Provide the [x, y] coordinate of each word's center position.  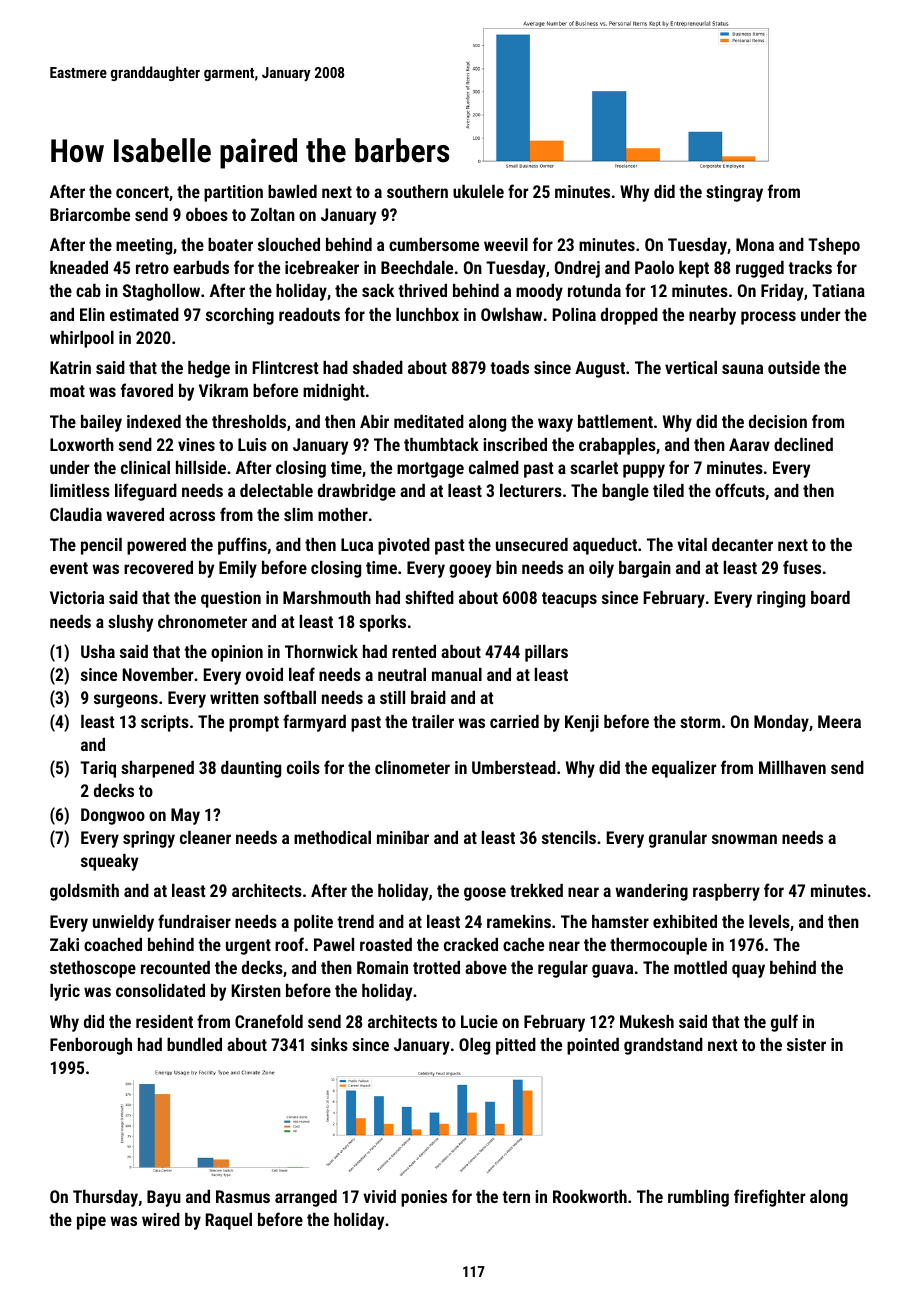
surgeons [126, 701]
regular [563, 969]
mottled [700, 967]
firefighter [769, 1198]
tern [516, 1197]
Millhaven [792, 767]
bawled [292, 191]
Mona [755, 244]
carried [514, 721]
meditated [429, 421]
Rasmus [243, 1196]
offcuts [740, 490]
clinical [145, 467]
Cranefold [269, 1021]
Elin [92, 314]
